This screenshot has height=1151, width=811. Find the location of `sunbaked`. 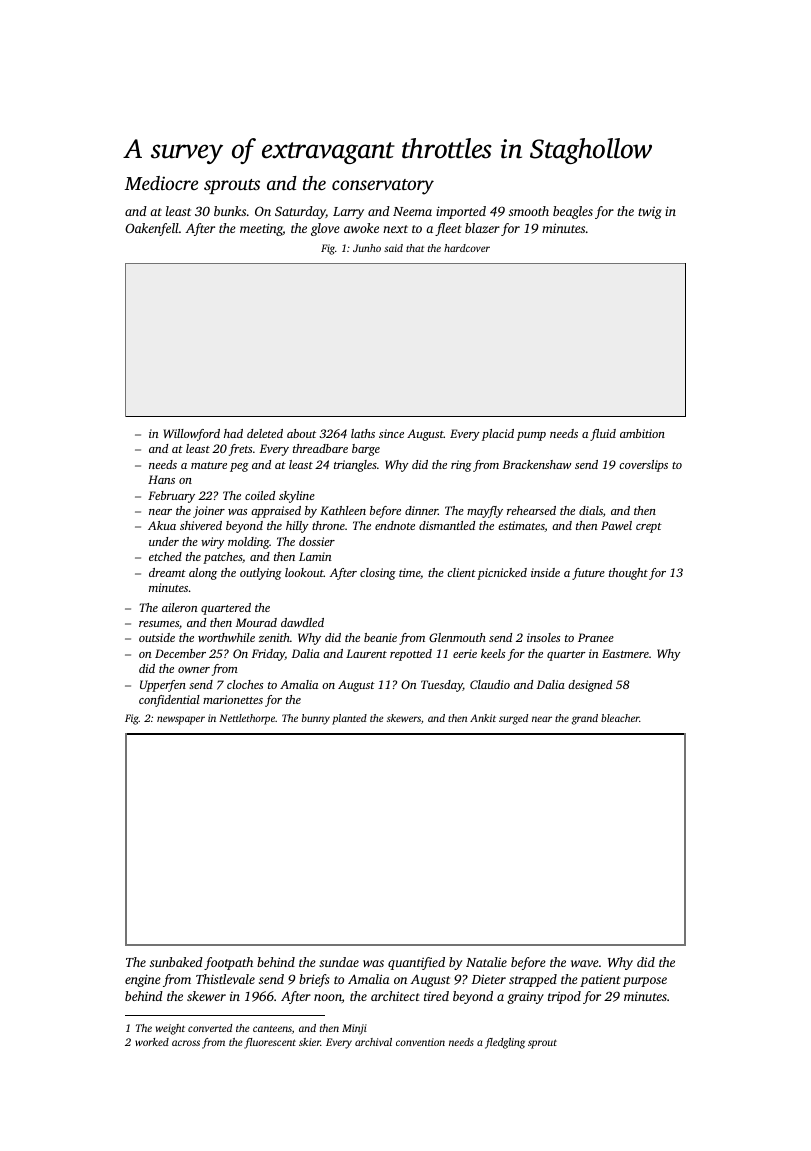

sunbaked is located at coordinates (176, 962).
